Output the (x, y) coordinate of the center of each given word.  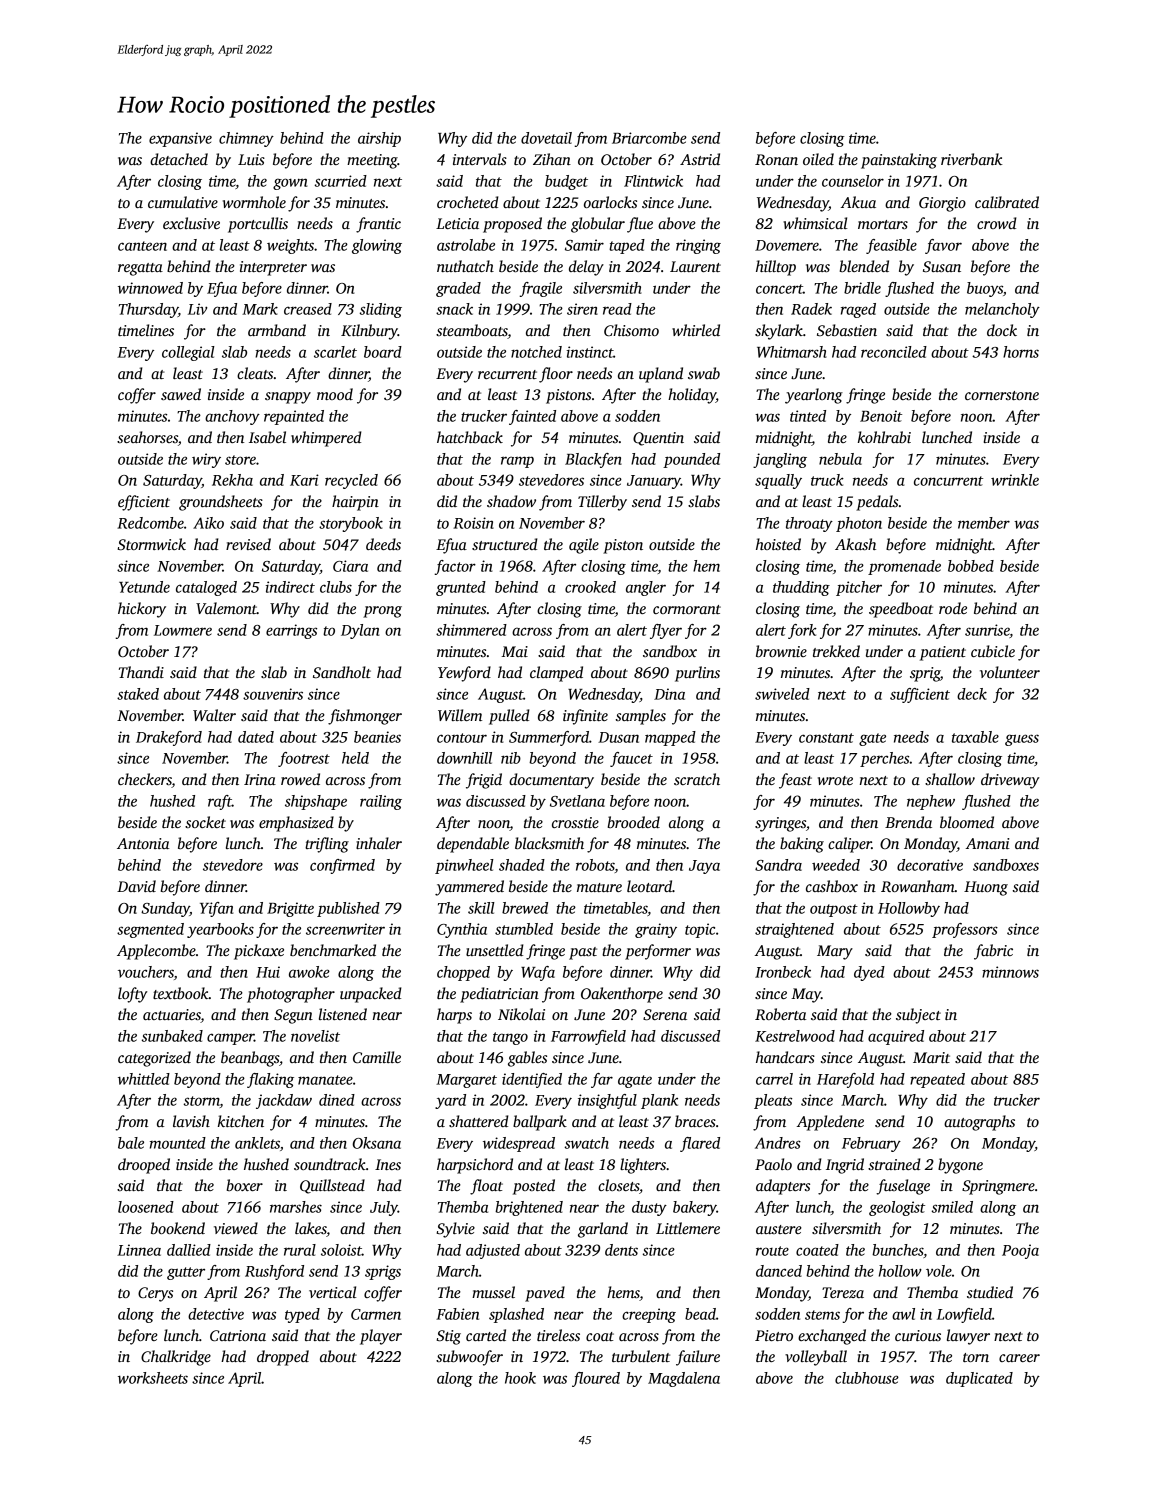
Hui (268, 972)
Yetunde (144, 587)
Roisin (473, 523)
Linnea (139, 1250)
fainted (532, 417)
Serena (665, 1014)
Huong (986, 888)
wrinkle (1015, 480)
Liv (198, 309)
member (984, 523)
